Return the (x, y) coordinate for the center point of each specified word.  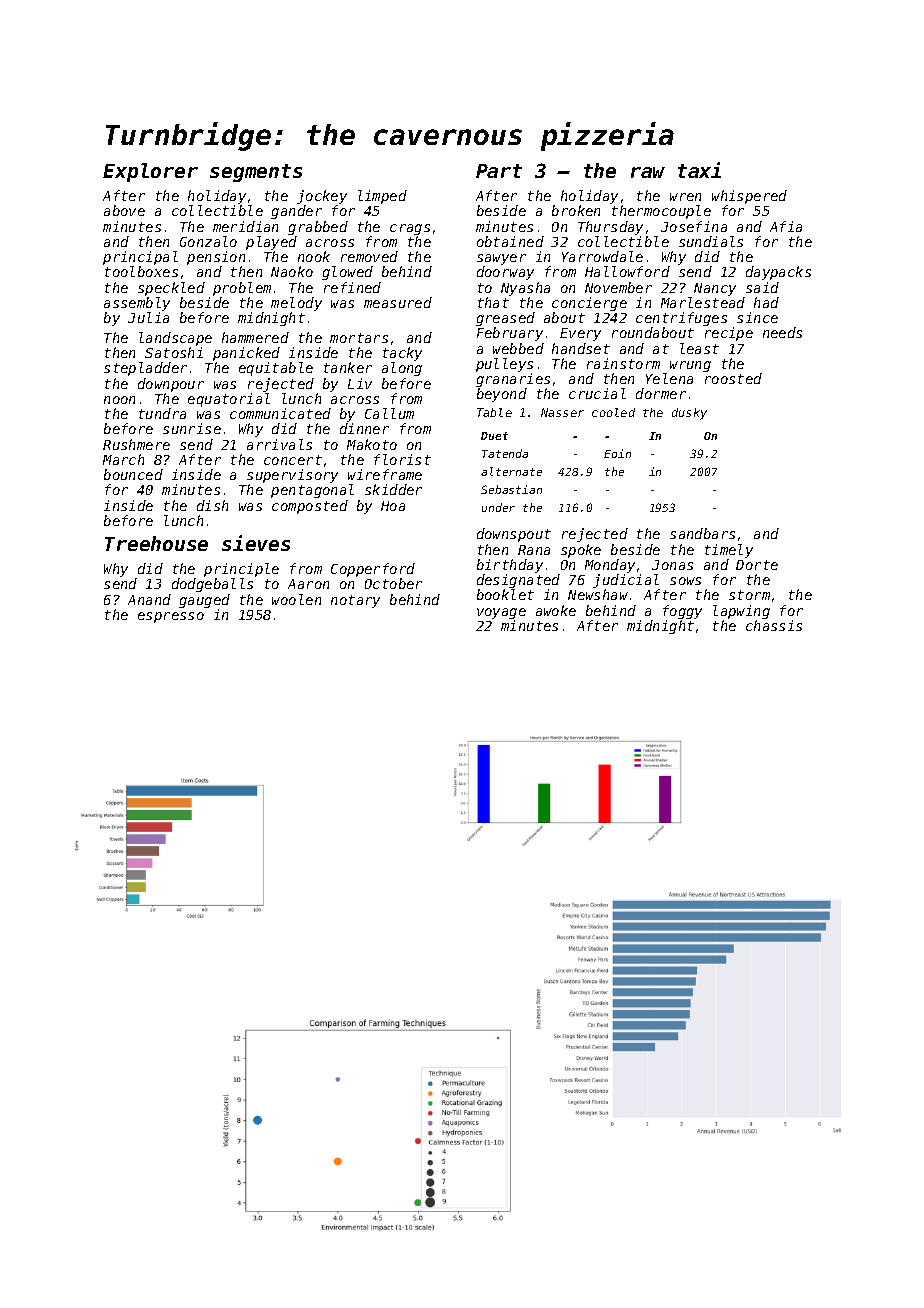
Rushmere (136, 444)
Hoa (393, 506)
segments (256, 173)
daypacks (778, 273)
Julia (148, 317)
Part (499, 171)
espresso (171, 617)
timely (729, 551)
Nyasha (525, 289)
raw (648, 172)
